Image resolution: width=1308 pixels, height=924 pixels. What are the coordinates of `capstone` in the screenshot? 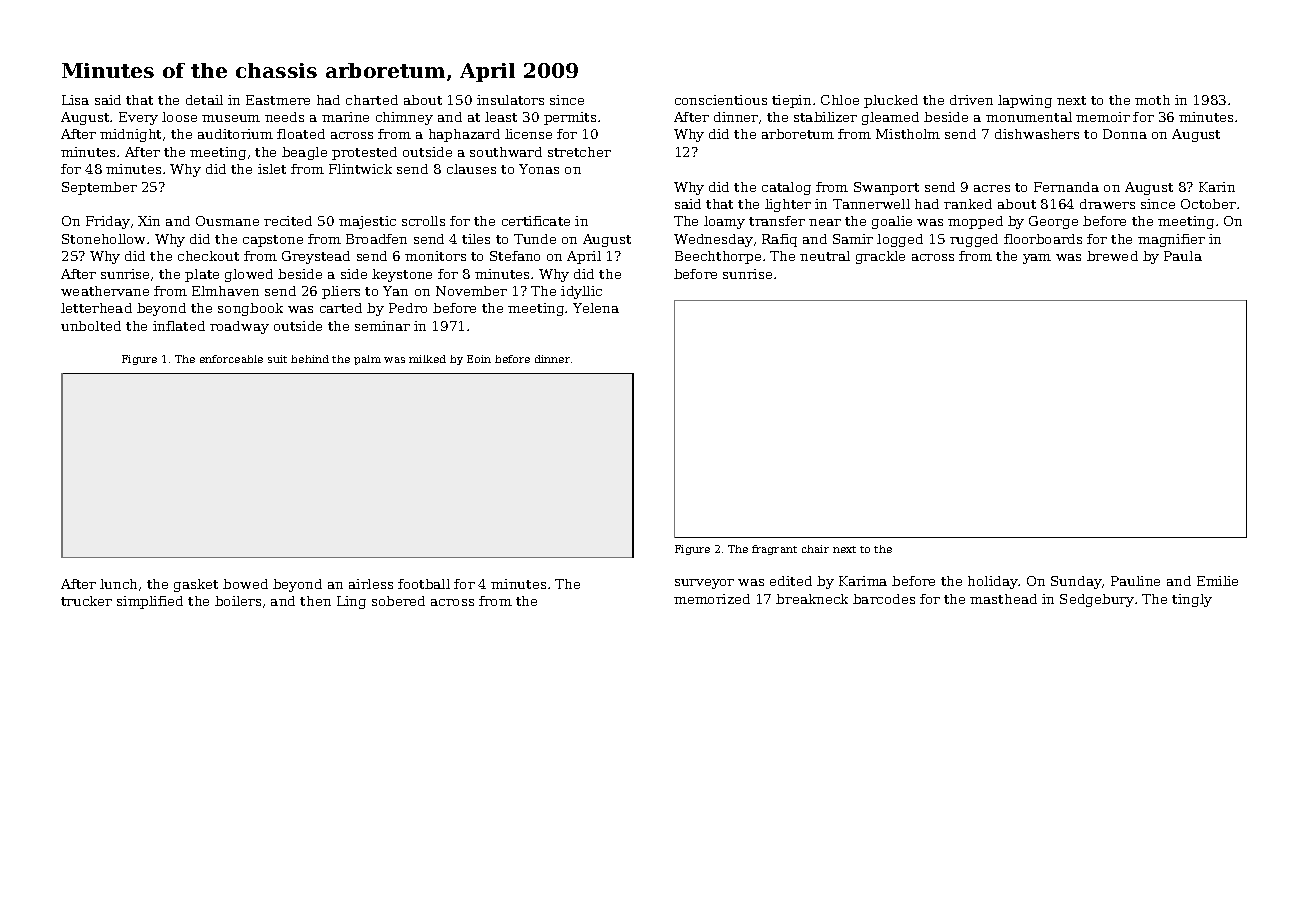 It's located at (273, 241).
